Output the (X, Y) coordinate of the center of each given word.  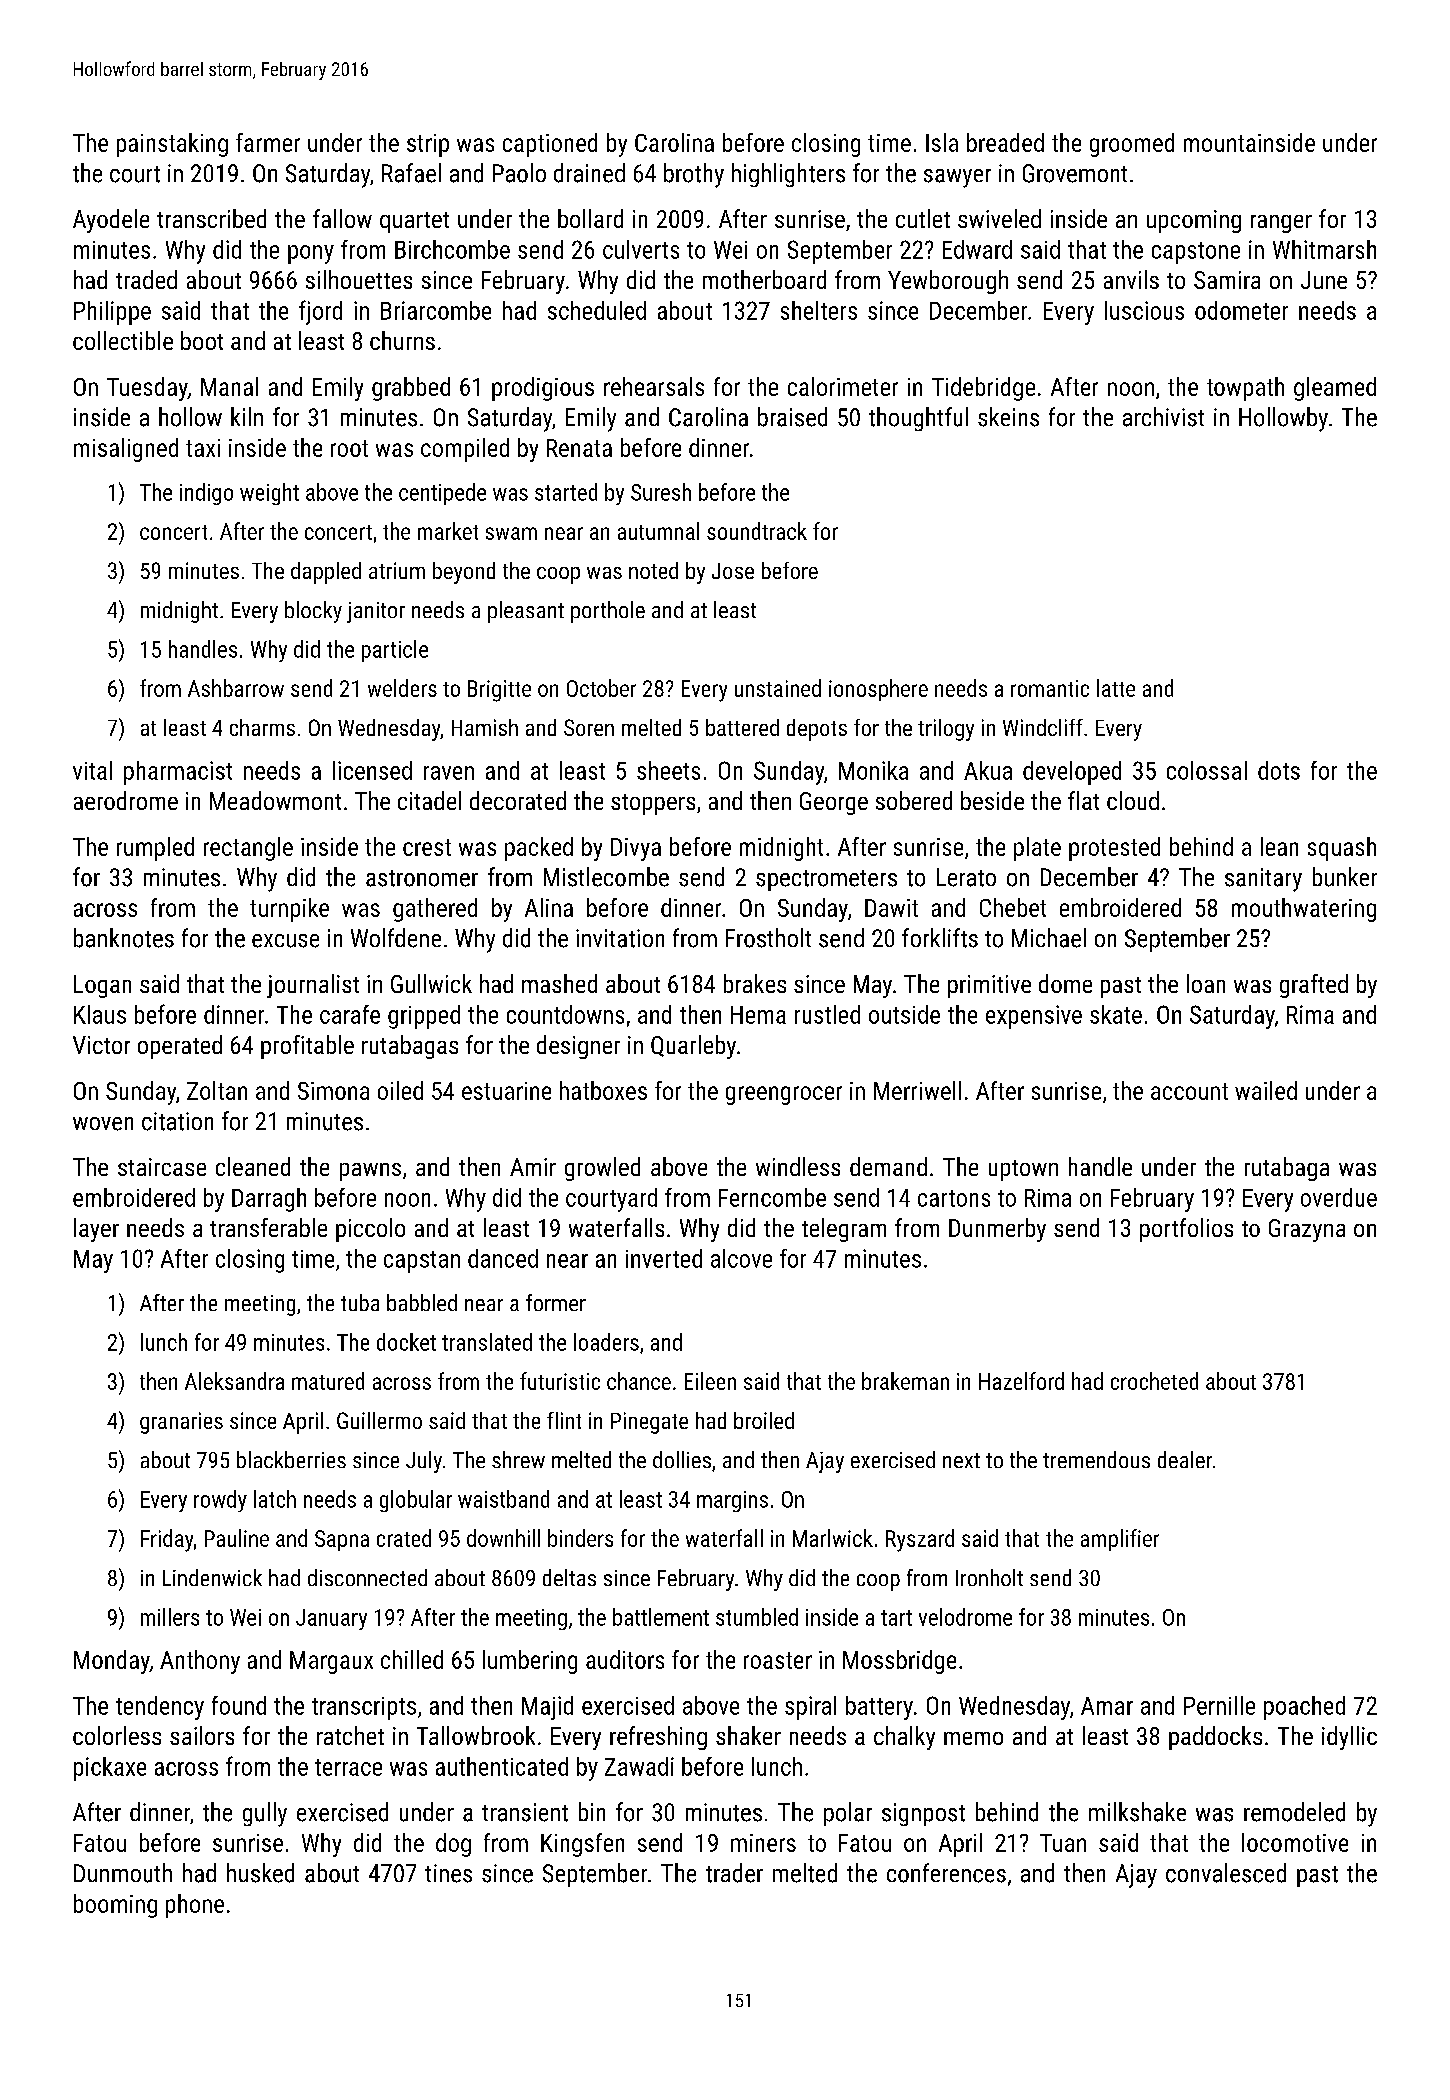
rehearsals (654, 386)
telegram (844, 1230)
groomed (1132, 145)
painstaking (172, 145)
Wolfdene (396, 938)
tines (448, 1873)
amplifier (1120, 1540)
